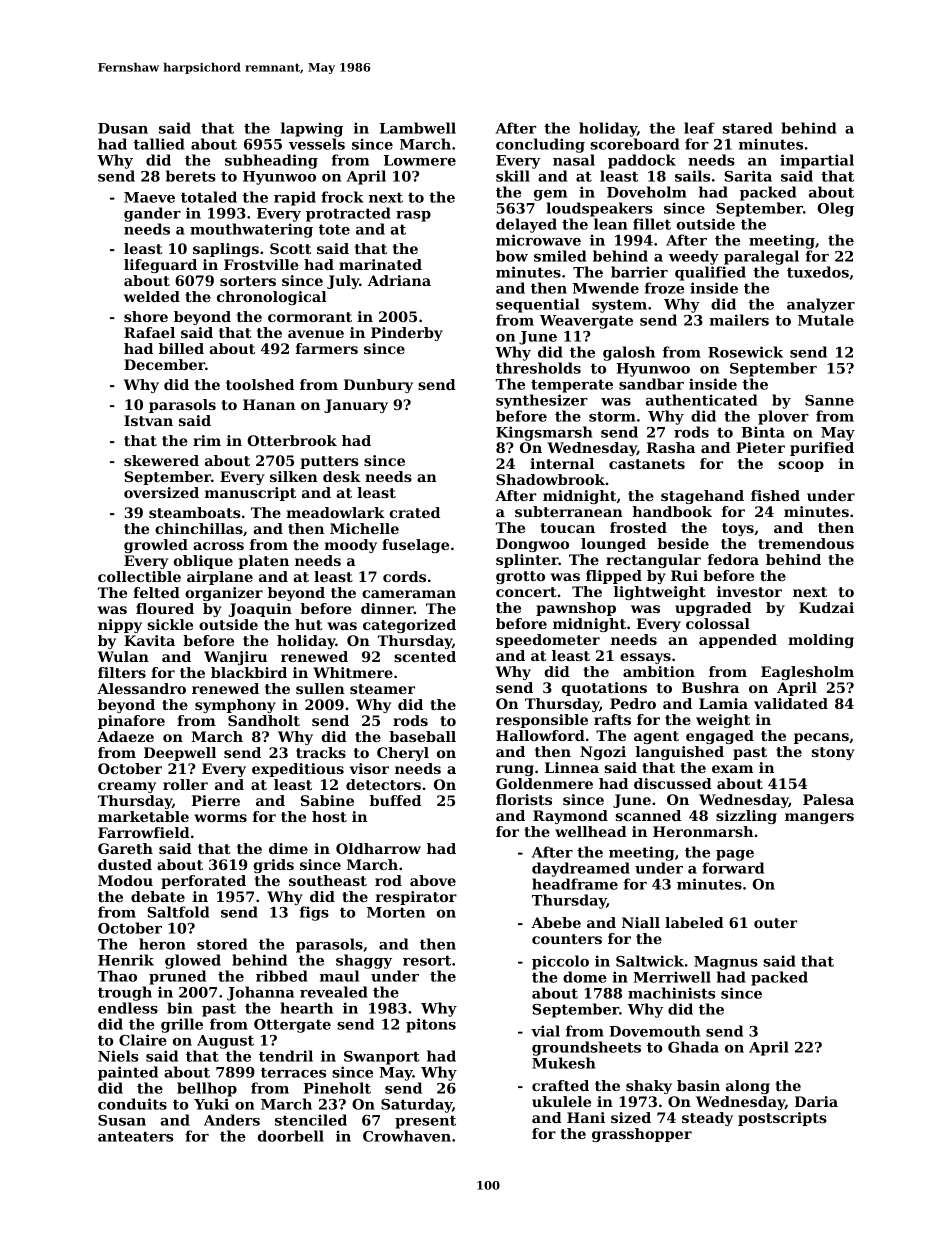  I want to click on Adriana, so click(399, 280).
